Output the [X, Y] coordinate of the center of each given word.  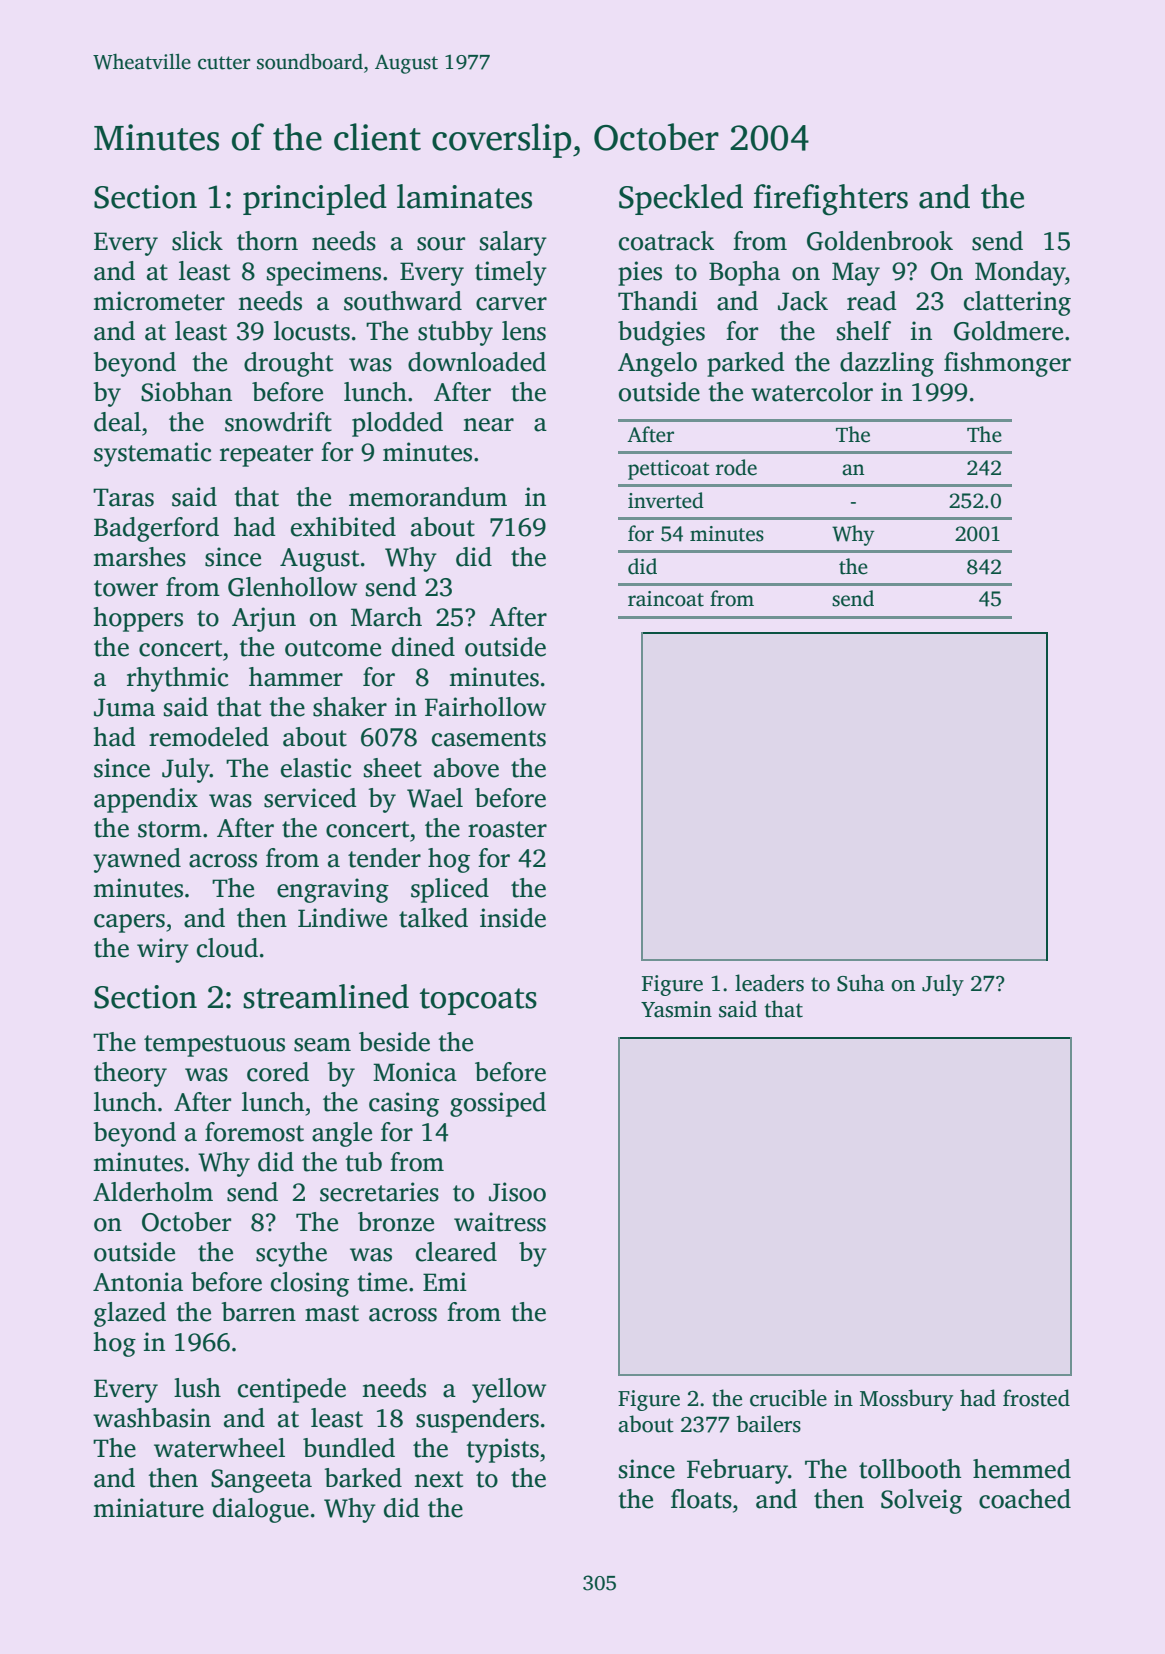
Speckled [681, 199]
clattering [1017, 303]
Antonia [138, 1282]
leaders [769, 983]
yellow [509, 1390]
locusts [312, 331]
